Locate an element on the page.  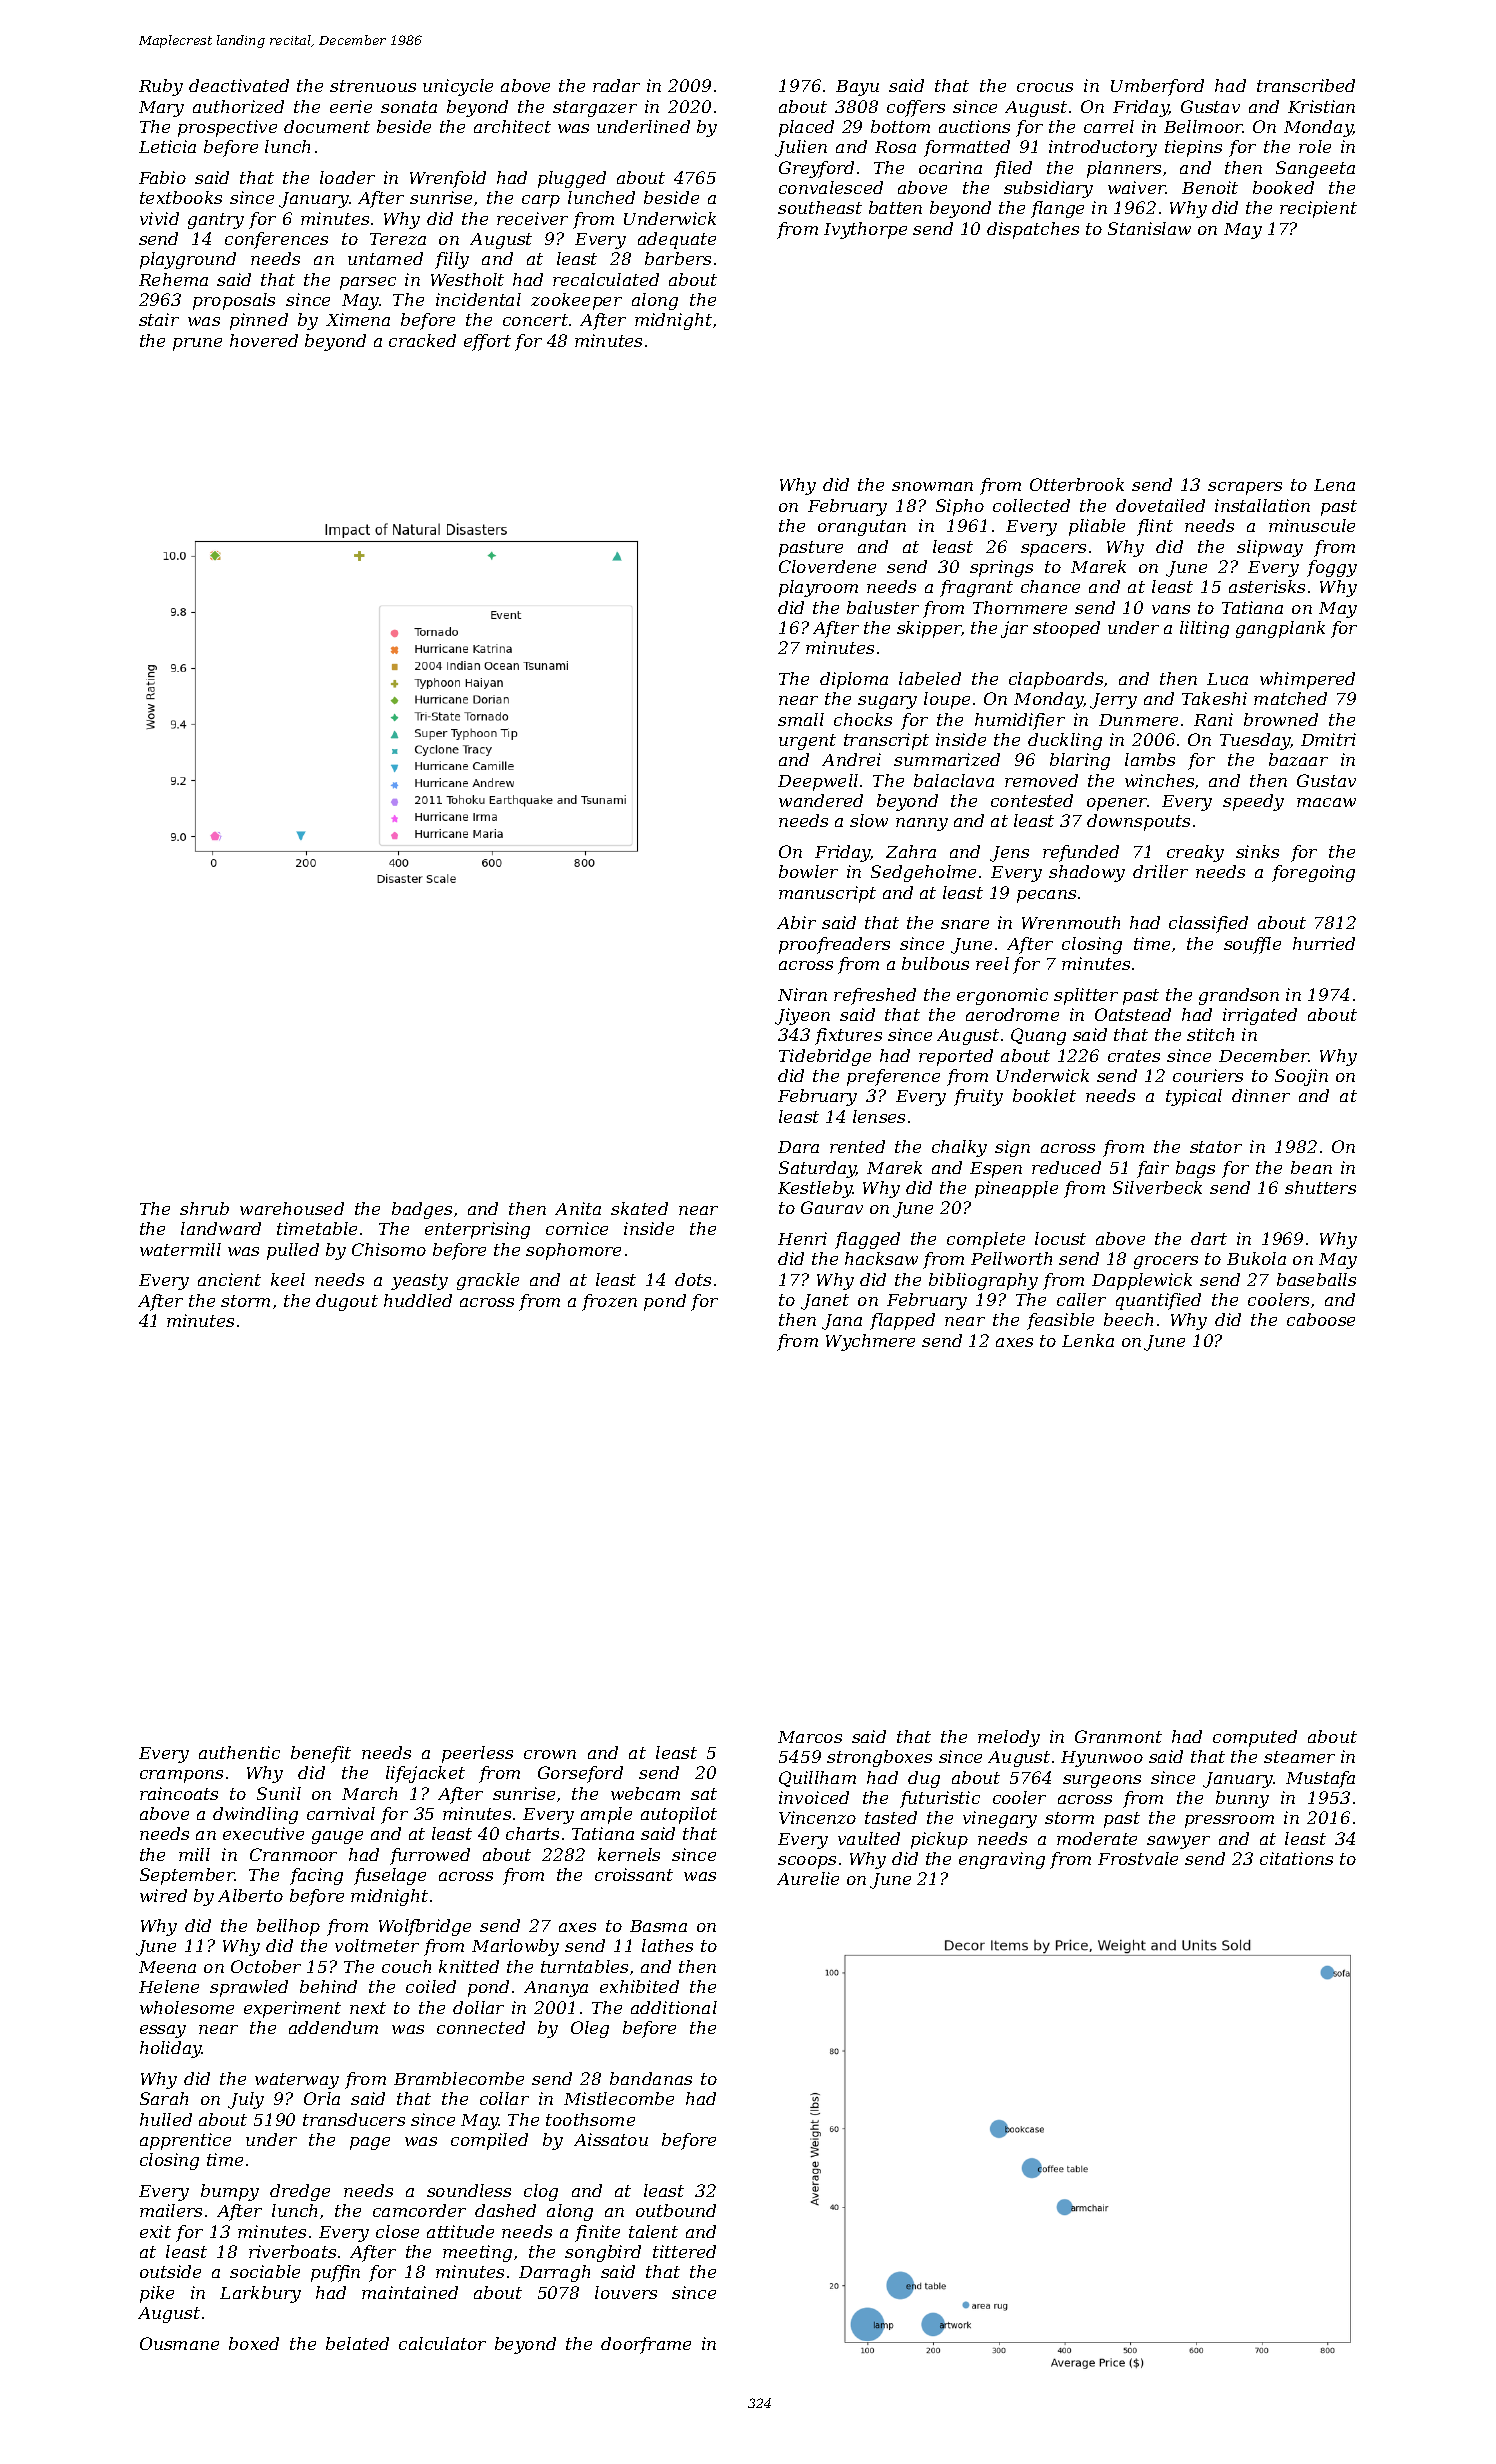
crown is located at coordinates (550, 1754).
